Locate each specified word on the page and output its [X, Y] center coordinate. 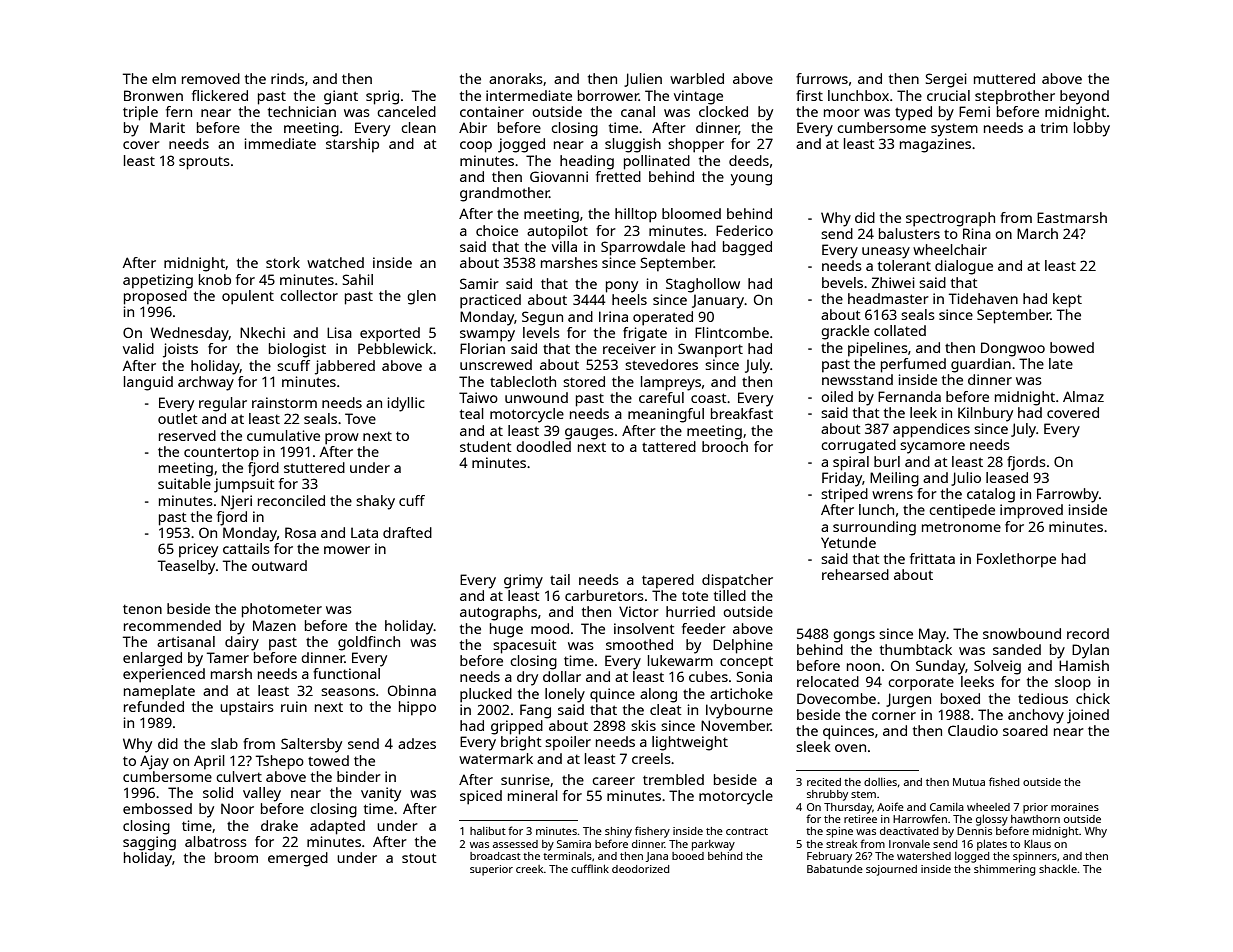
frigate [645, 334]
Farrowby [1068, 495]
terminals [567, 856]
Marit [167, 127]
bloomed [691, 213]
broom [236, 857]
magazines [935, 145]
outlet [178, 418]
